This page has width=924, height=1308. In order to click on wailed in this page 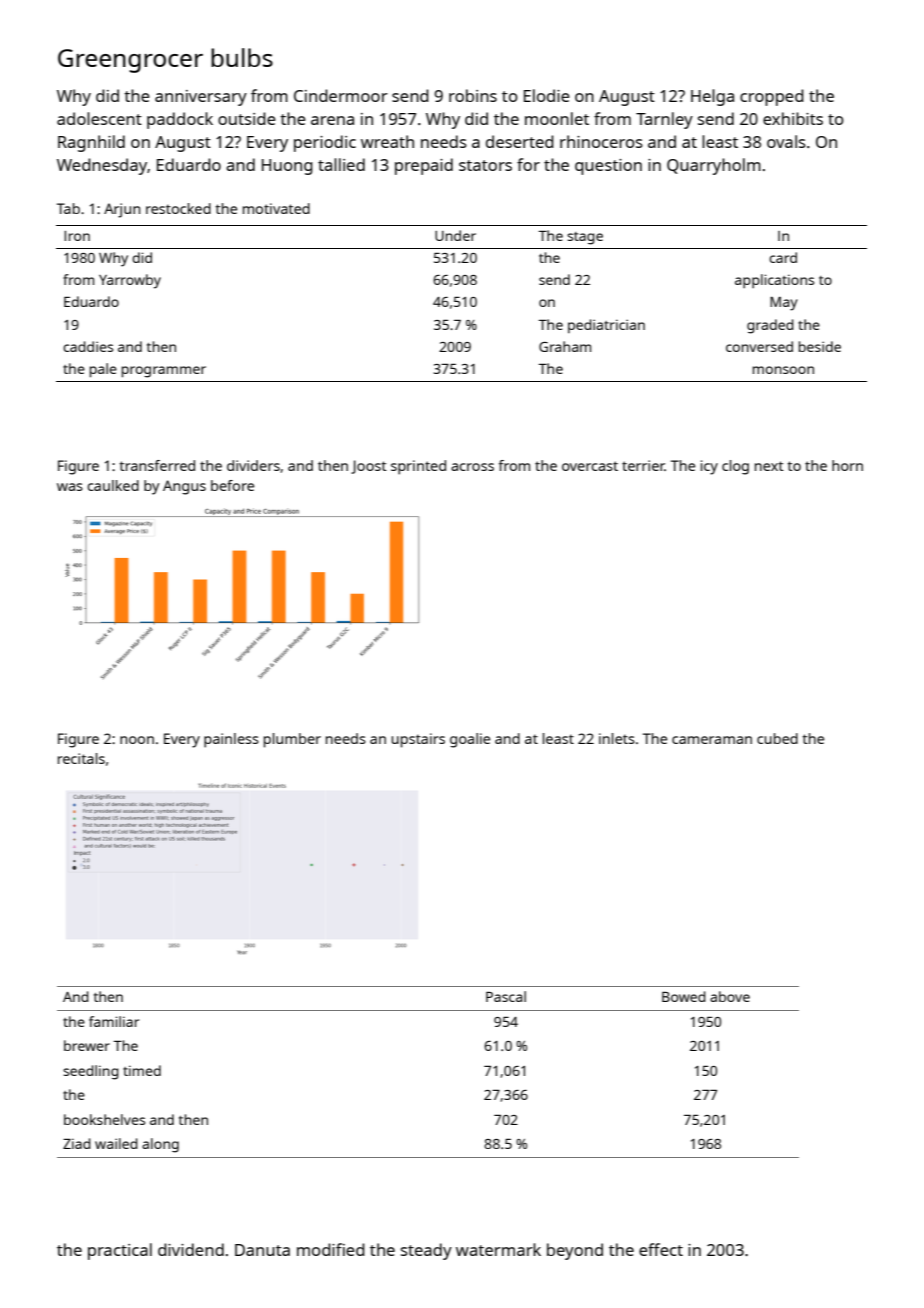, I will do `click(116, 1143)`.
